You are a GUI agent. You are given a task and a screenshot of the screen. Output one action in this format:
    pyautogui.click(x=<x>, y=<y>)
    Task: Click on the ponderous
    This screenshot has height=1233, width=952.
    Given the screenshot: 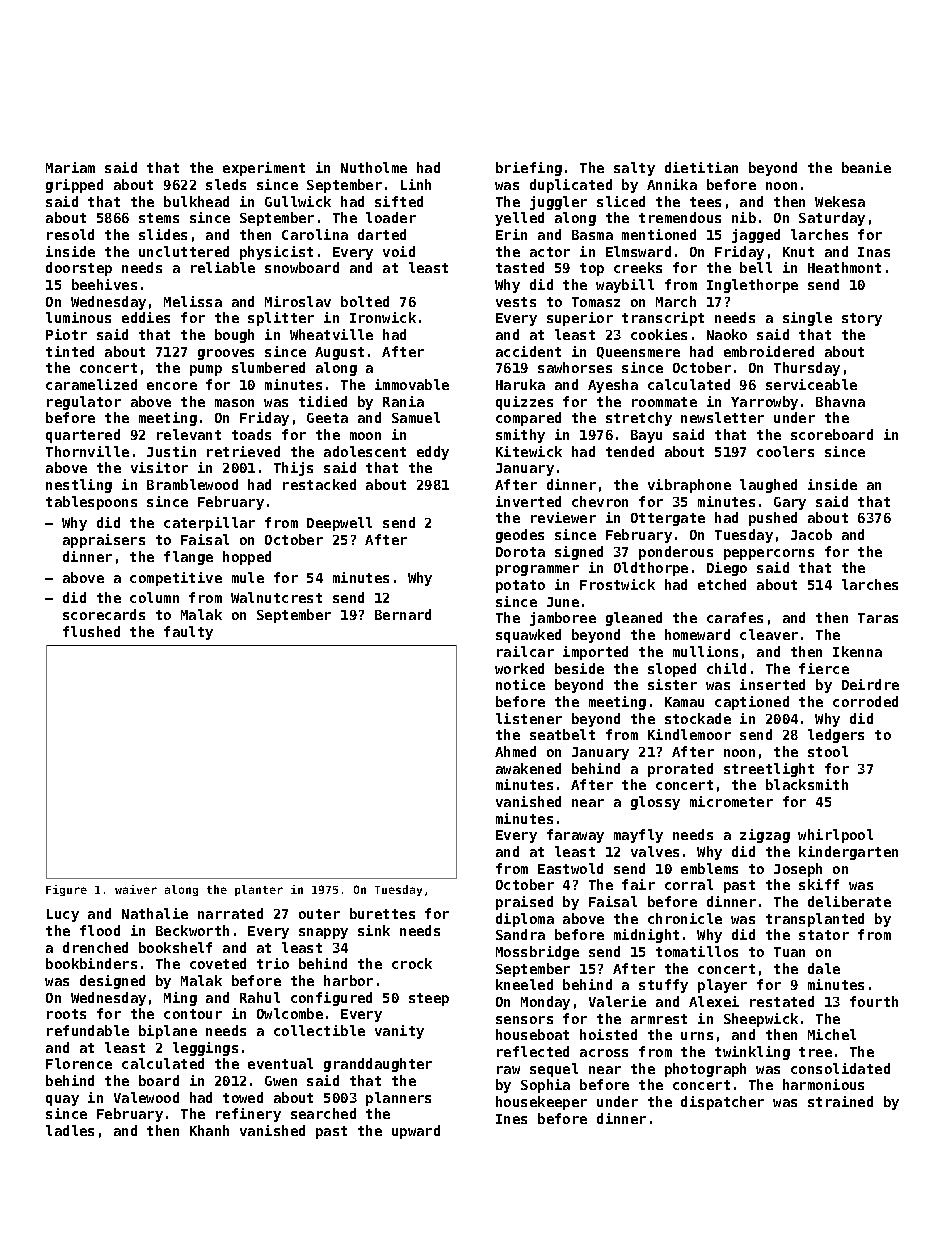 What is the action you would take?
    pyautogui.click(x=676, y=553)
